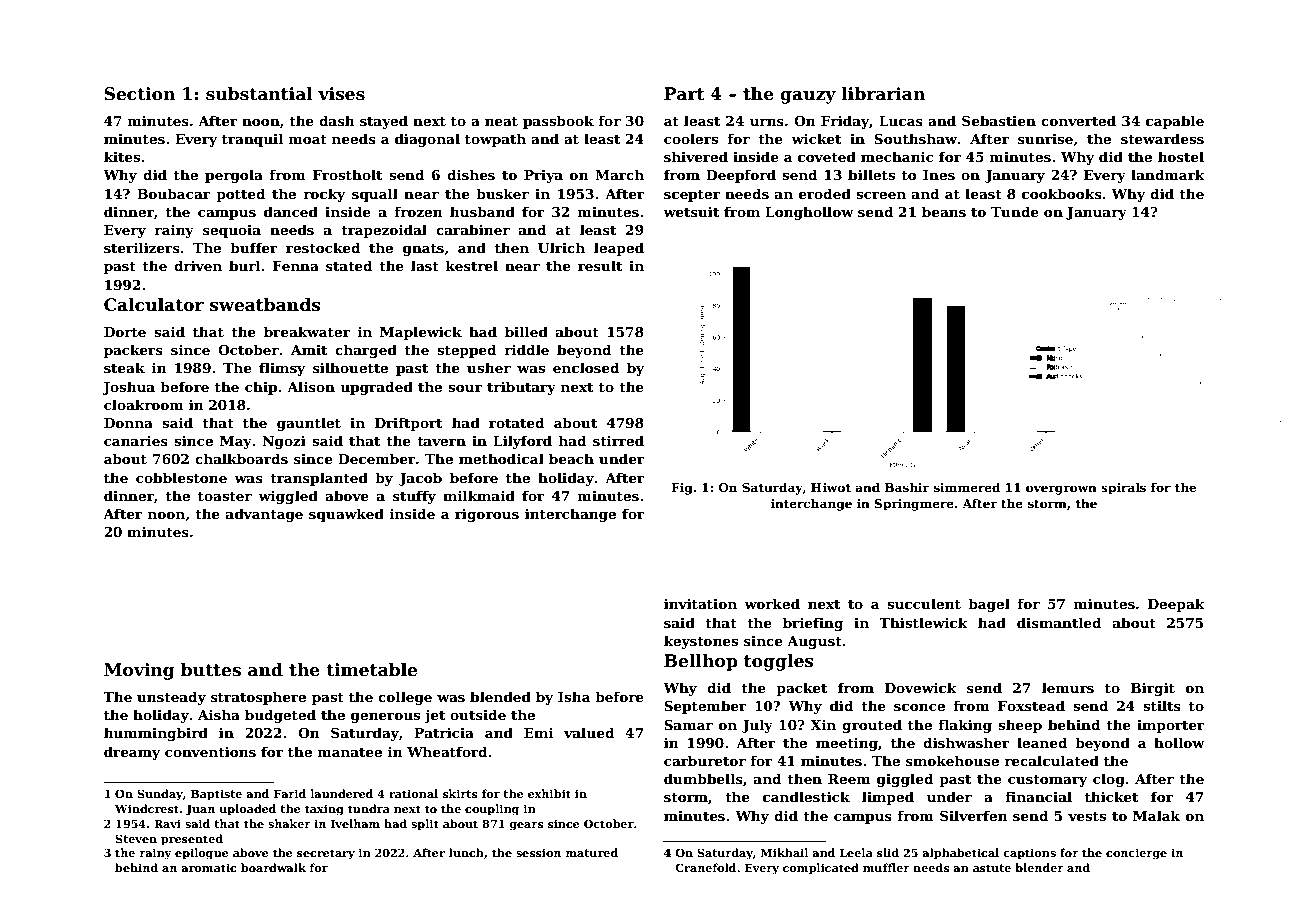  I want to click on substantial, so click(259, 94).
